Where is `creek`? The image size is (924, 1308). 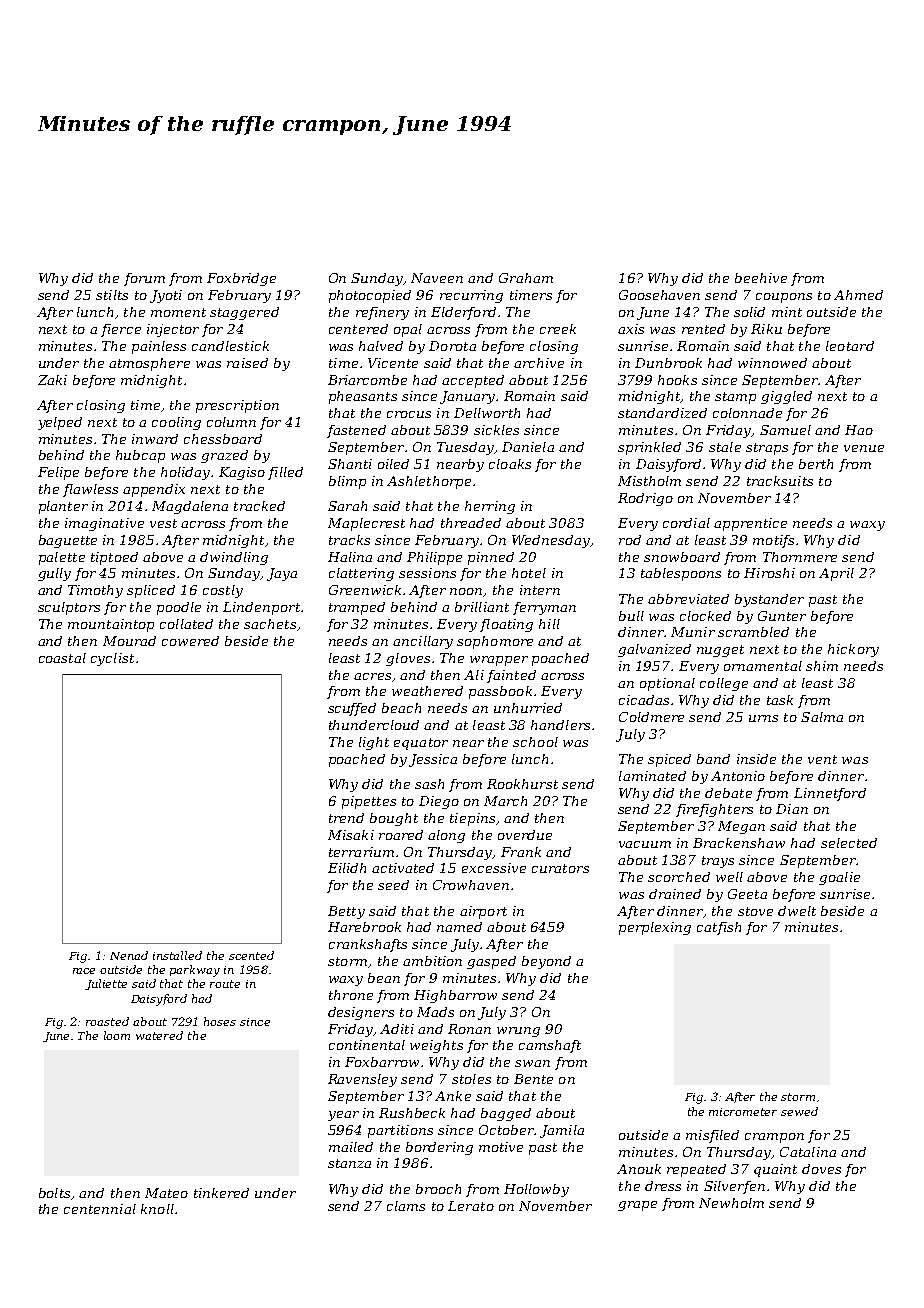 creek is located at coordinates (558, 329).
